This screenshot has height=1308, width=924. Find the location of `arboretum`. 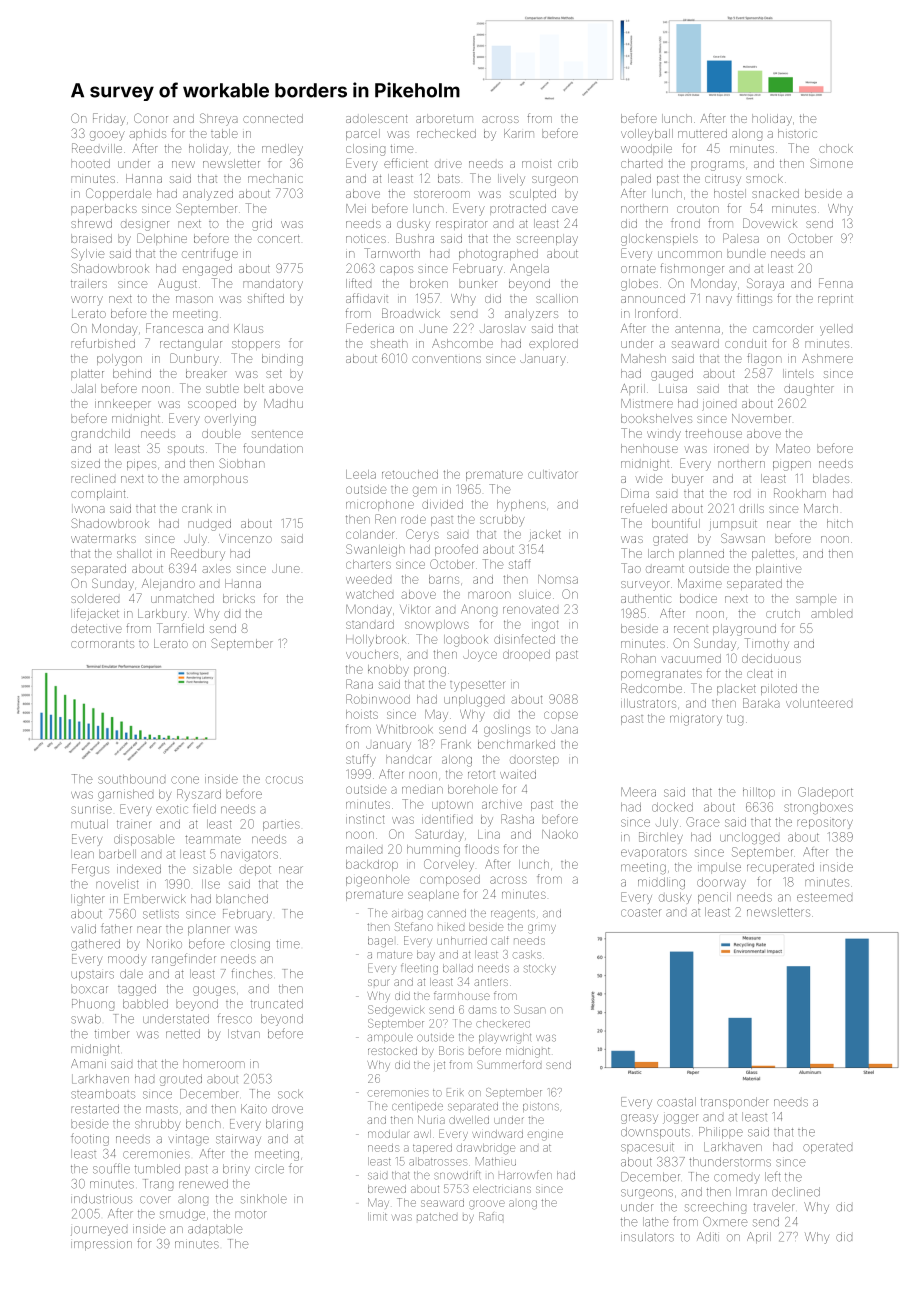

arboretum is located at coordinates (444, 118).
